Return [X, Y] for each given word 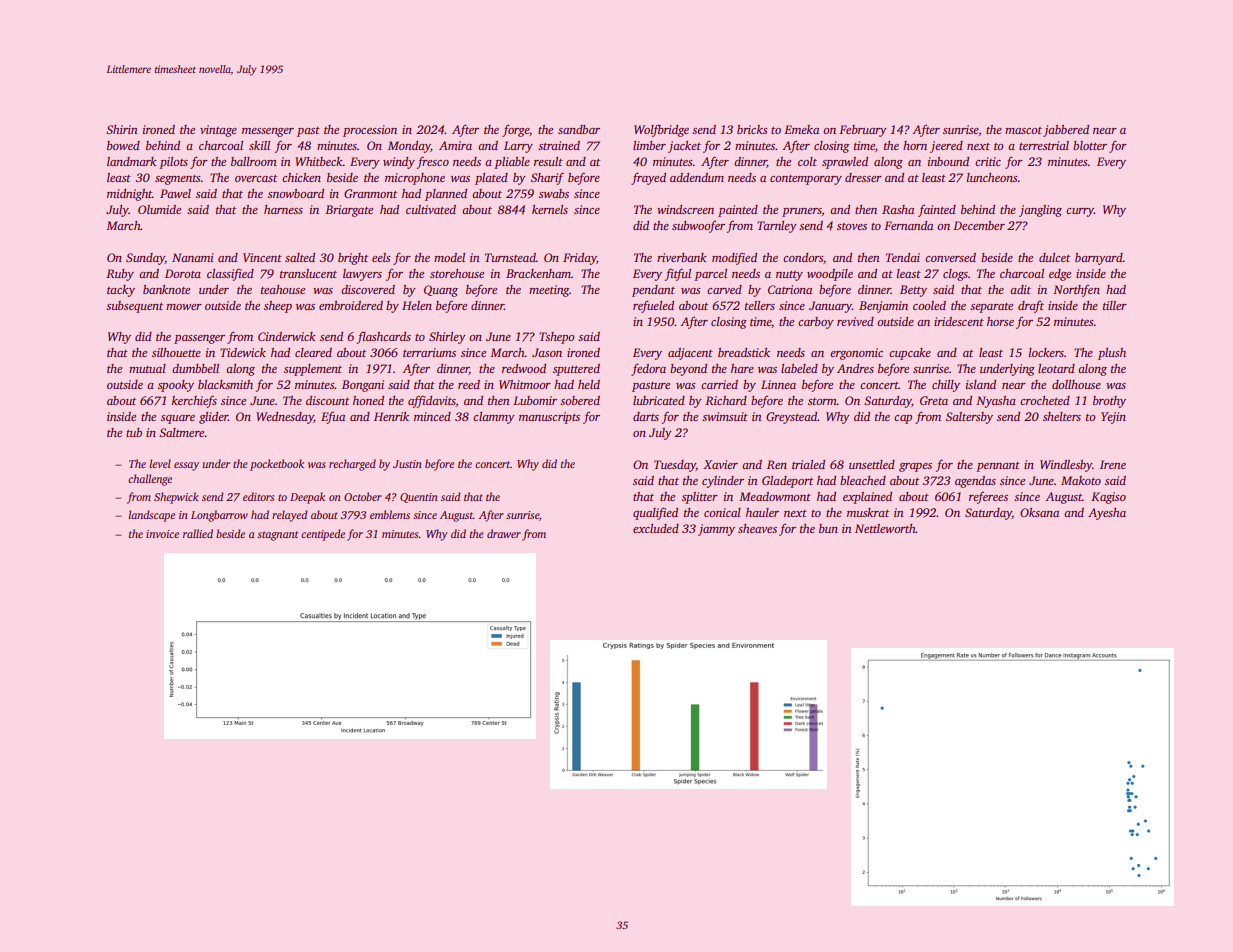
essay [186, 466]
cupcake [910, 354]
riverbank [682, 257]
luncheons [992, 177]
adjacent [690, 354]
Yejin [1113, 418]
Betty [913, 291]
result [548, 161]
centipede [323, 535]
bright [353, 259]
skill [259, 145]
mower [184, 307]
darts [646, 416]
